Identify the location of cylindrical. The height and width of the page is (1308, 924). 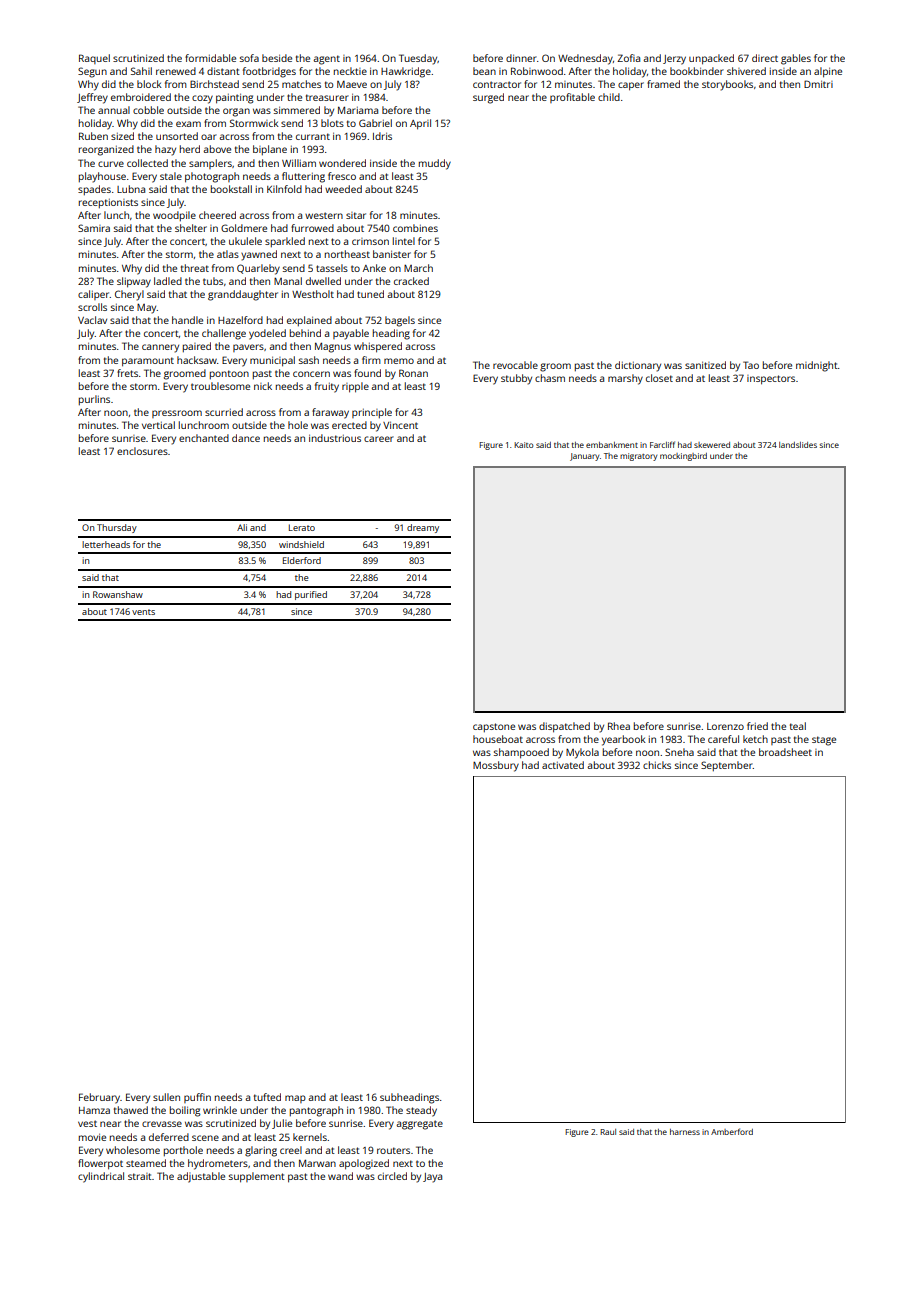
(101, 1177).
